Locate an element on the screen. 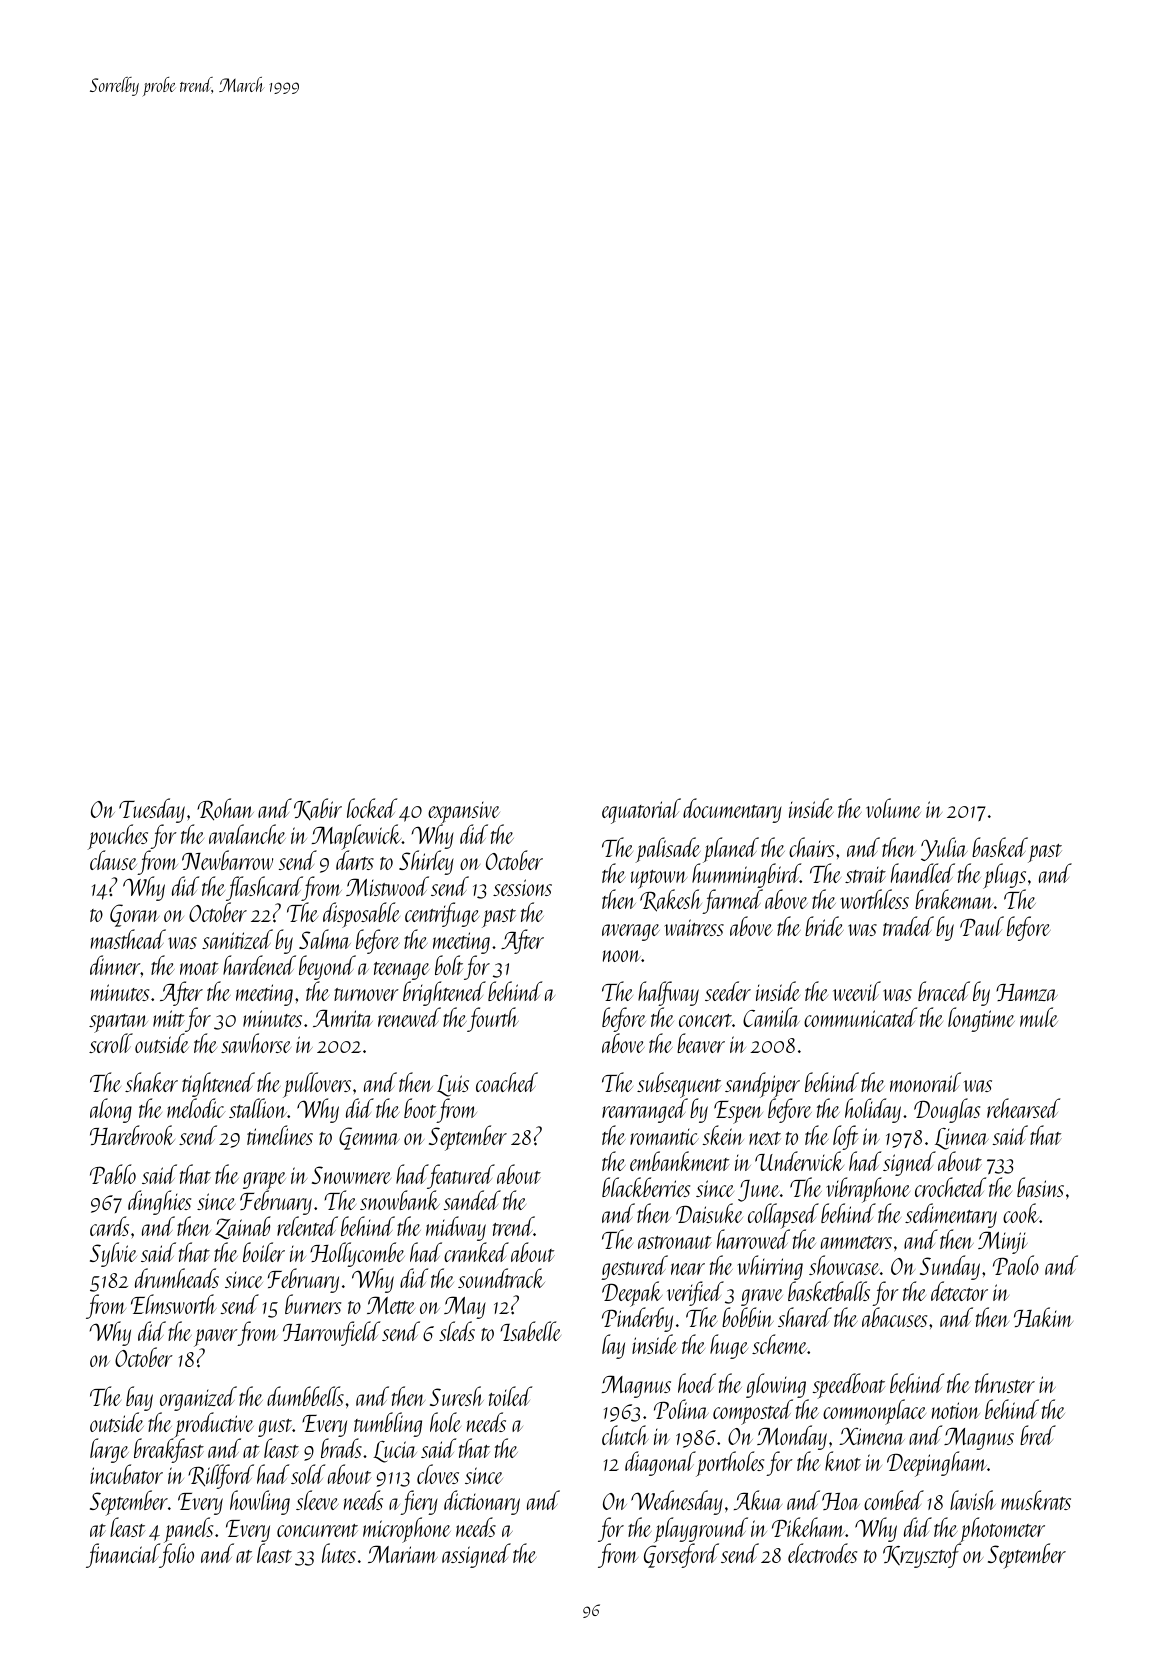  hummingbird is located at coordinates (746, 877).
